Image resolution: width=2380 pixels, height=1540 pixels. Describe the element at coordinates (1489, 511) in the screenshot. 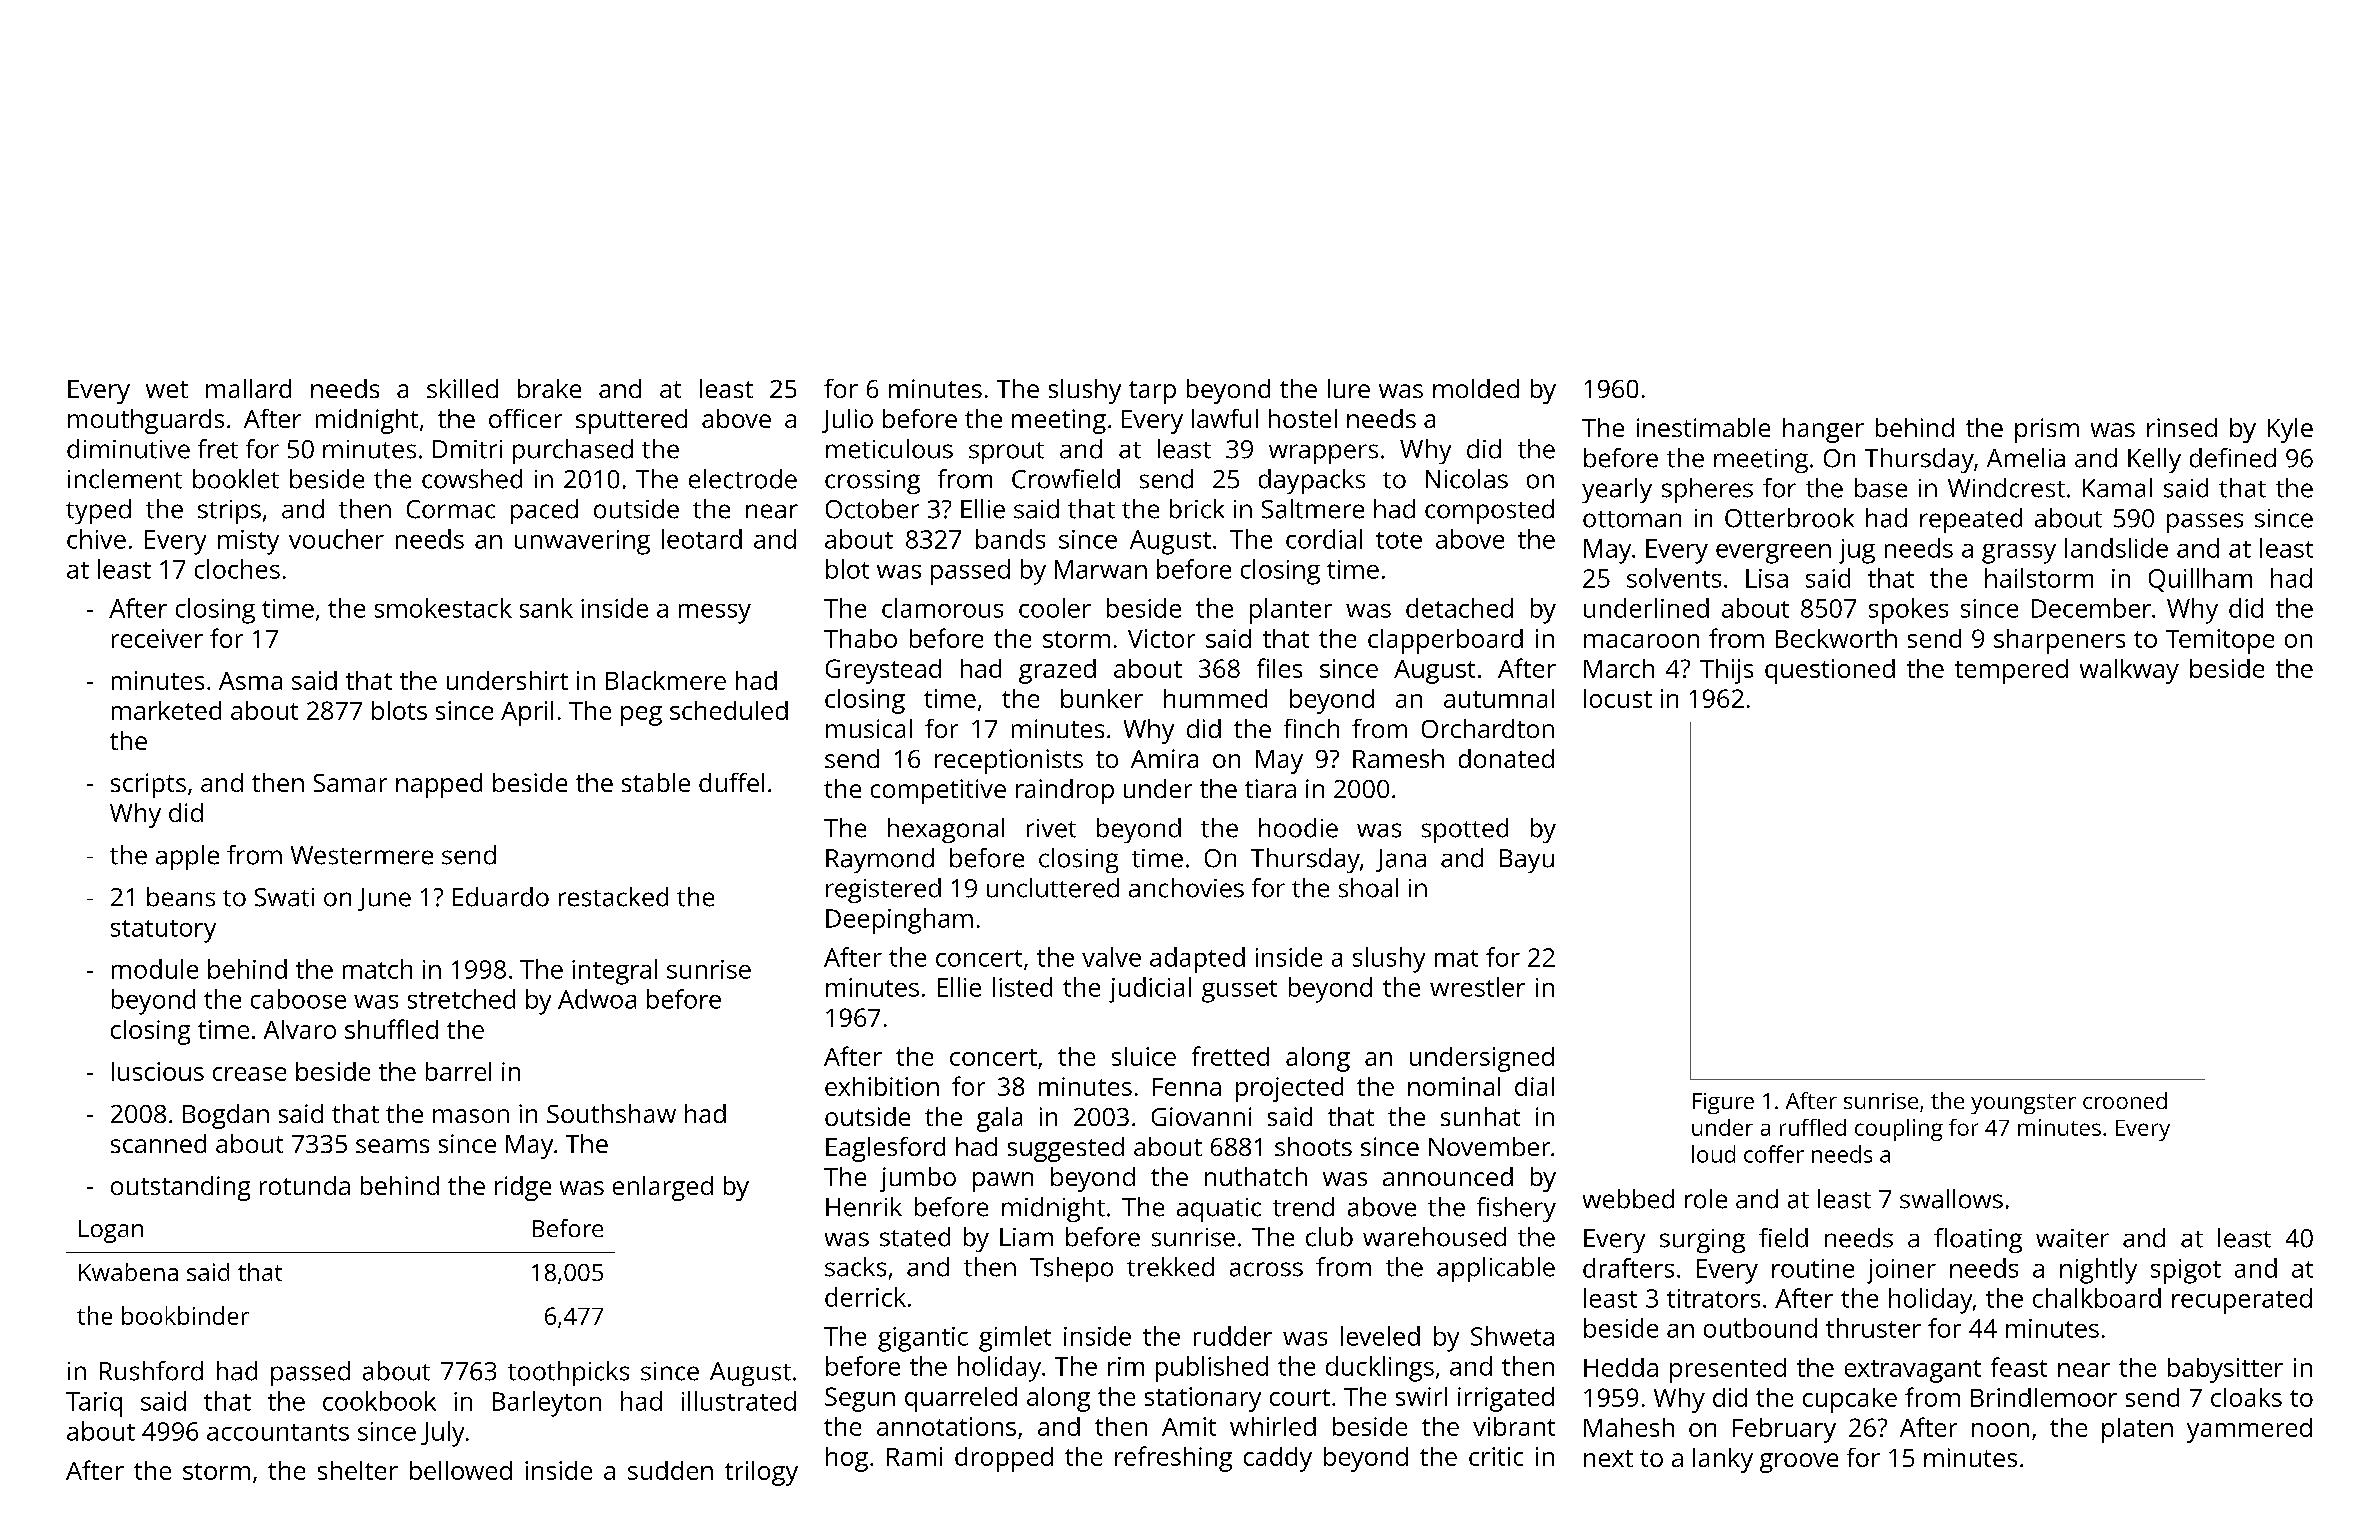

I see `composted` at that location.
